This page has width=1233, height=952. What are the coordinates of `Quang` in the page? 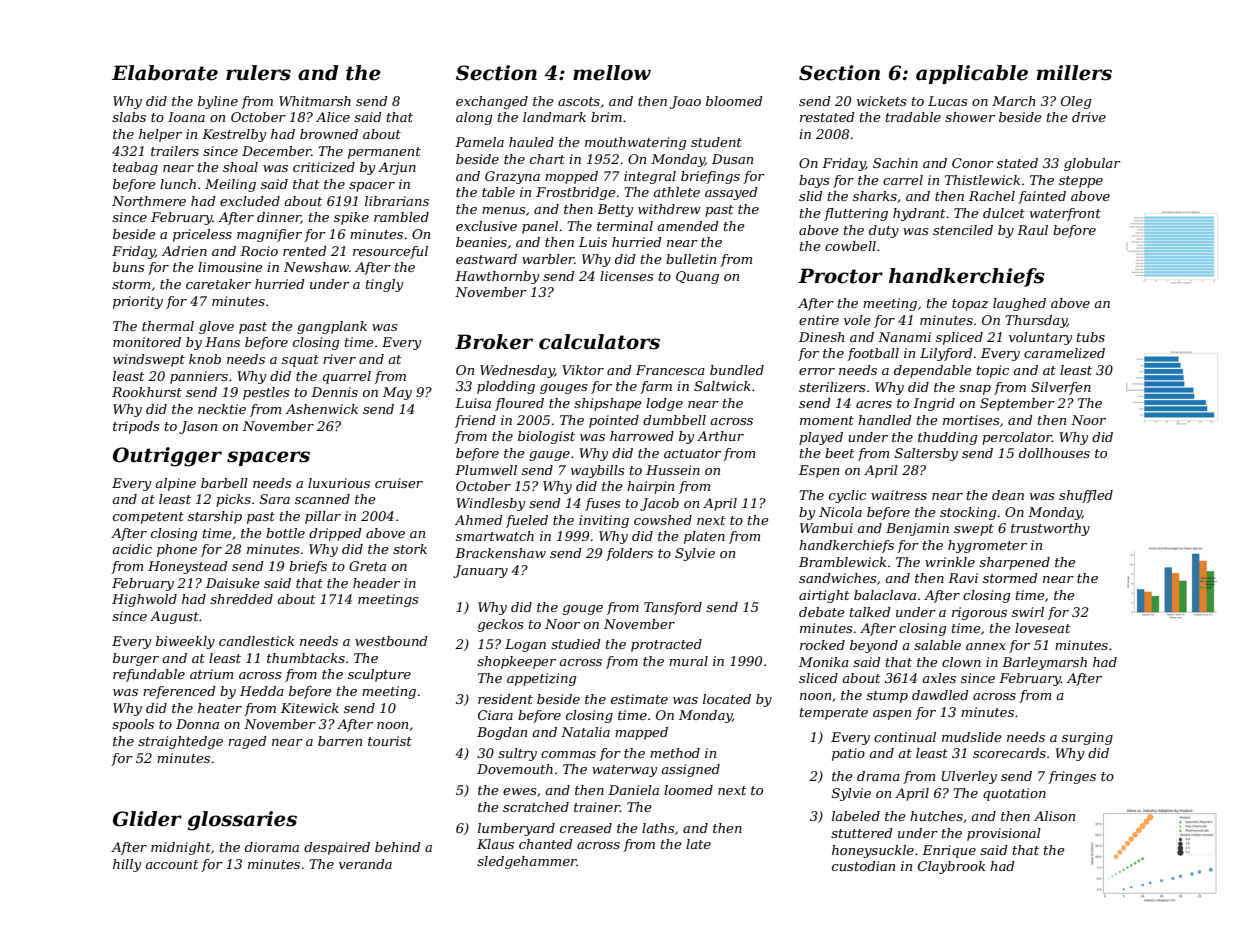 It's located at (697, 277).
